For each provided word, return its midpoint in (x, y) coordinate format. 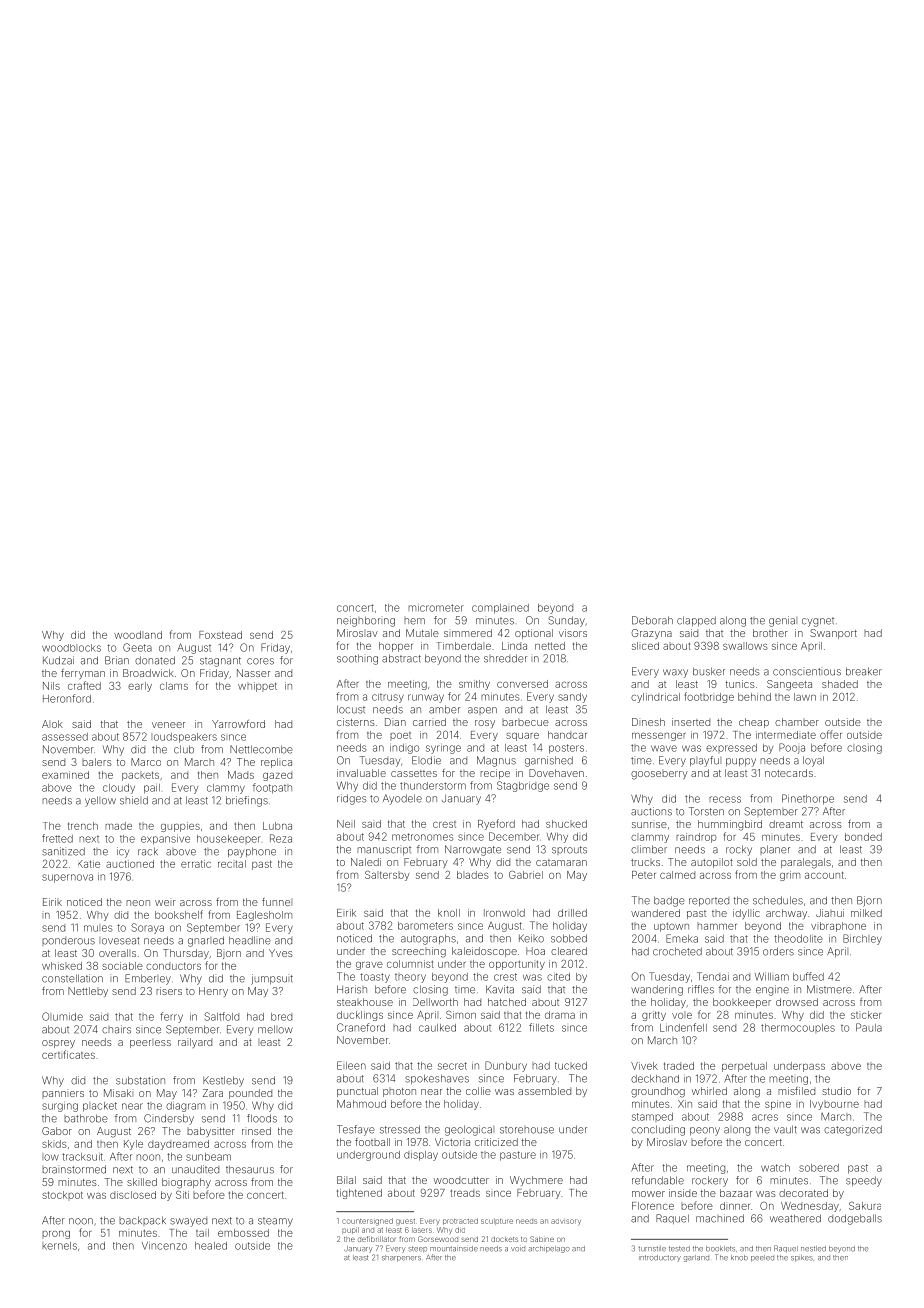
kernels (59, 1246)
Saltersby (387, 875)
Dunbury (506, 1066)
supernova (67, 878)
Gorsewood (438, 1239)
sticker (866, 1015)
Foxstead (220, 635)
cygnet (818, 622)
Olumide (62, 1016)
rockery (710, 1181)
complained (500, 609)
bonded (863, 837)
